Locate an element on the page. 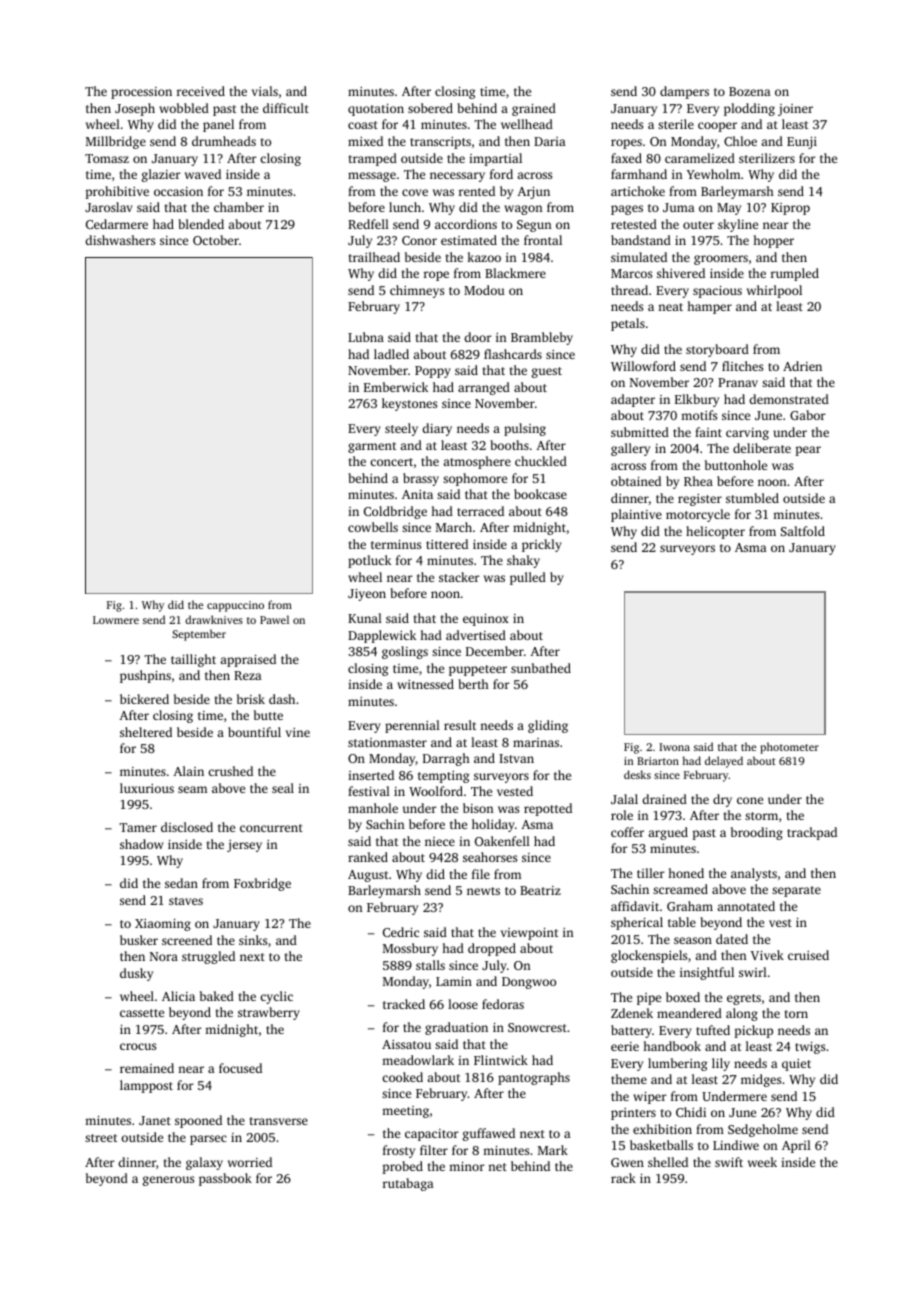 The width and height of the page is (924, 1308). Kiprop is located at coordinates (790, 209).
